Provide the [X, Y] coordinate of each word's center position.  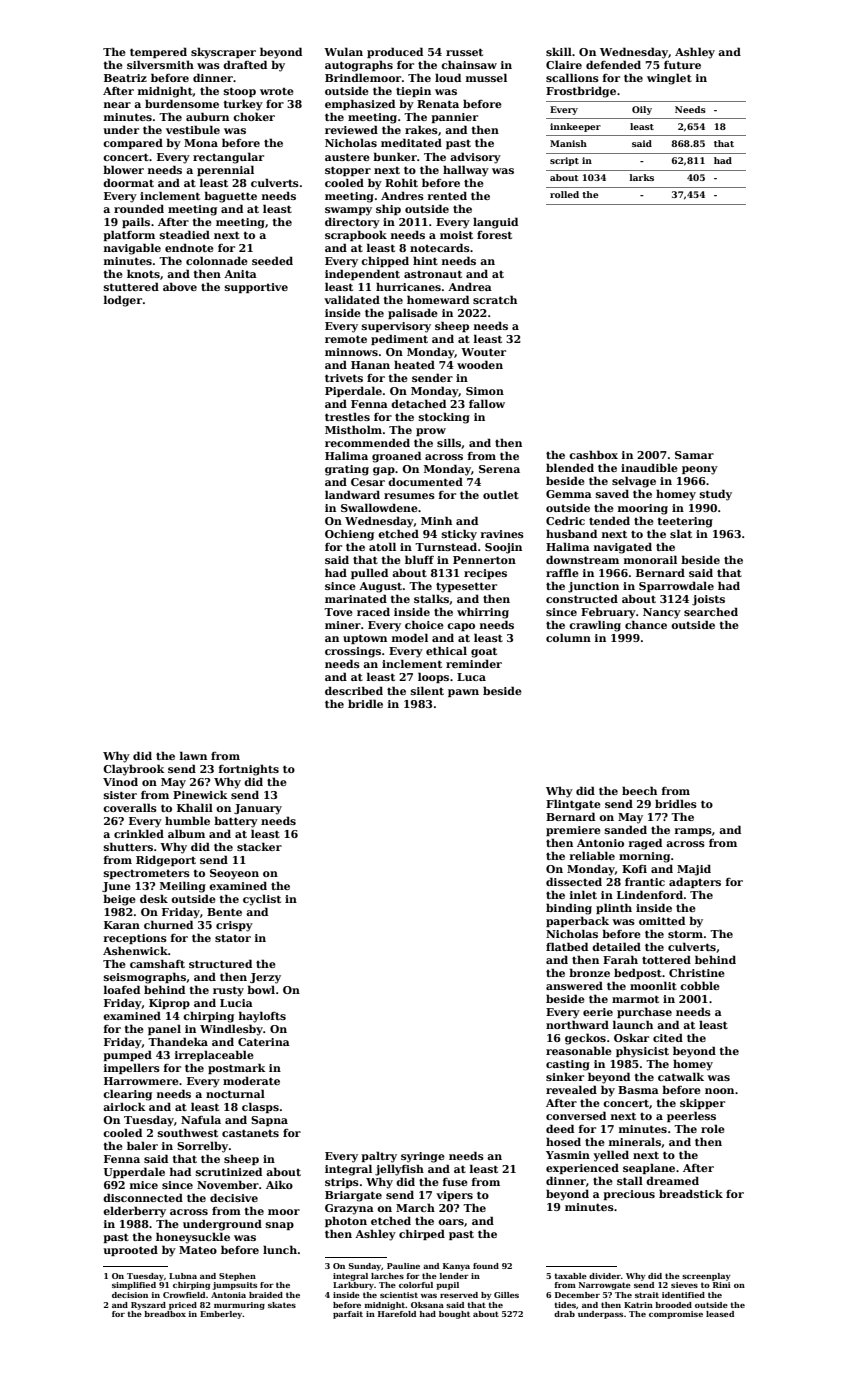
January [258, 809]
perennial [225, 170]
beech [639, 790]
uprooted [130, 1250]
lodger [123, 301]
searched [711, 611]
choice [424, 624]
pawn [463, 693]
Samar [694, 455]
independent [362, 274]
